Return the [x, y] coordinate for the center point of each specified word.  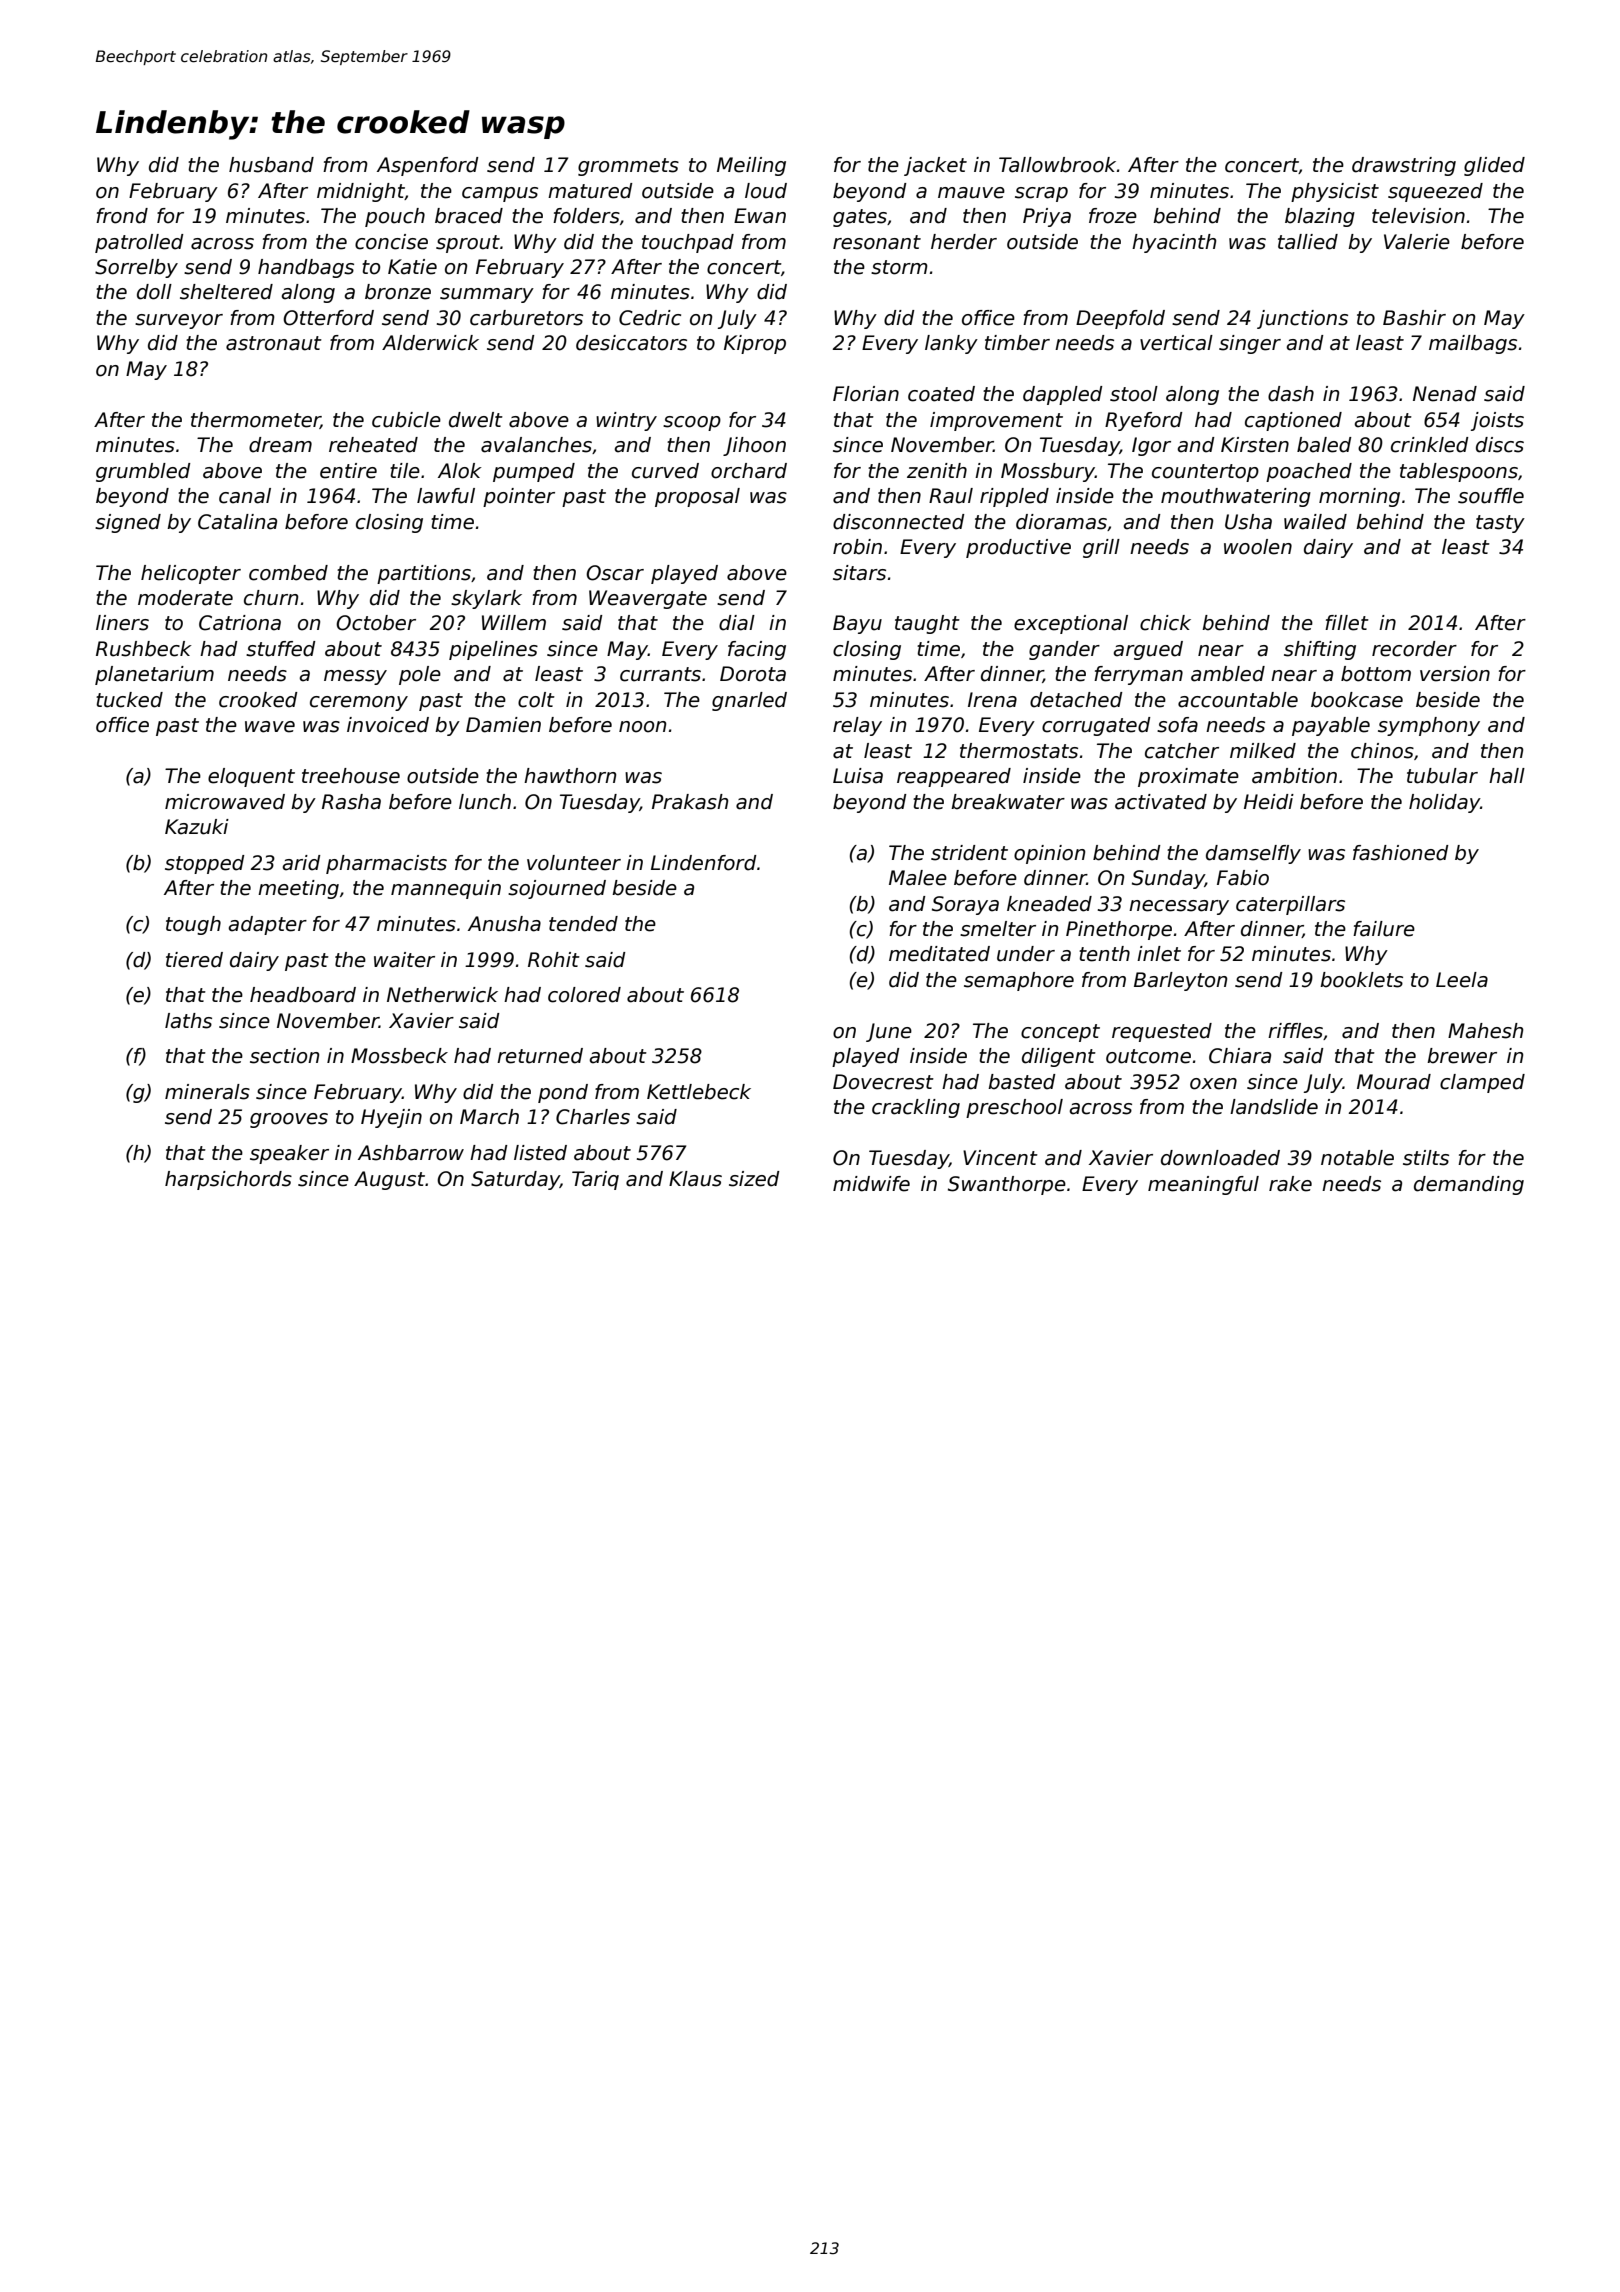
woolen [1258, 547]
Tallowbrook [1057, 165]
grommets [628, 167]
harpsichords [228, 1180]
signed [128, 523]
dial [737, 623]
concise [391, 242]
